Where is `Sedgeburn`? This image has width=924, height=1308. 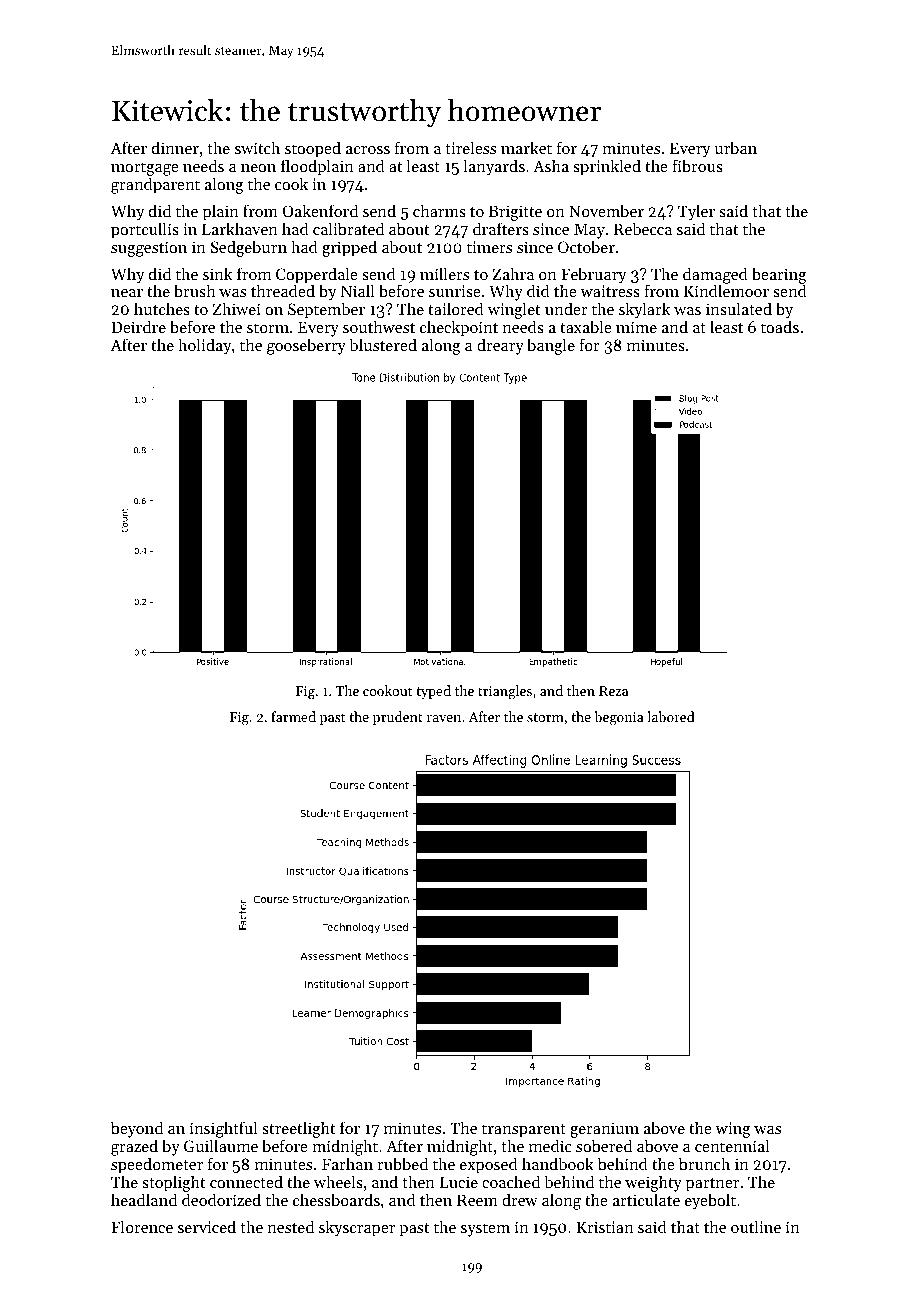 Sedgeburn is located at coordinates (248, 248).
